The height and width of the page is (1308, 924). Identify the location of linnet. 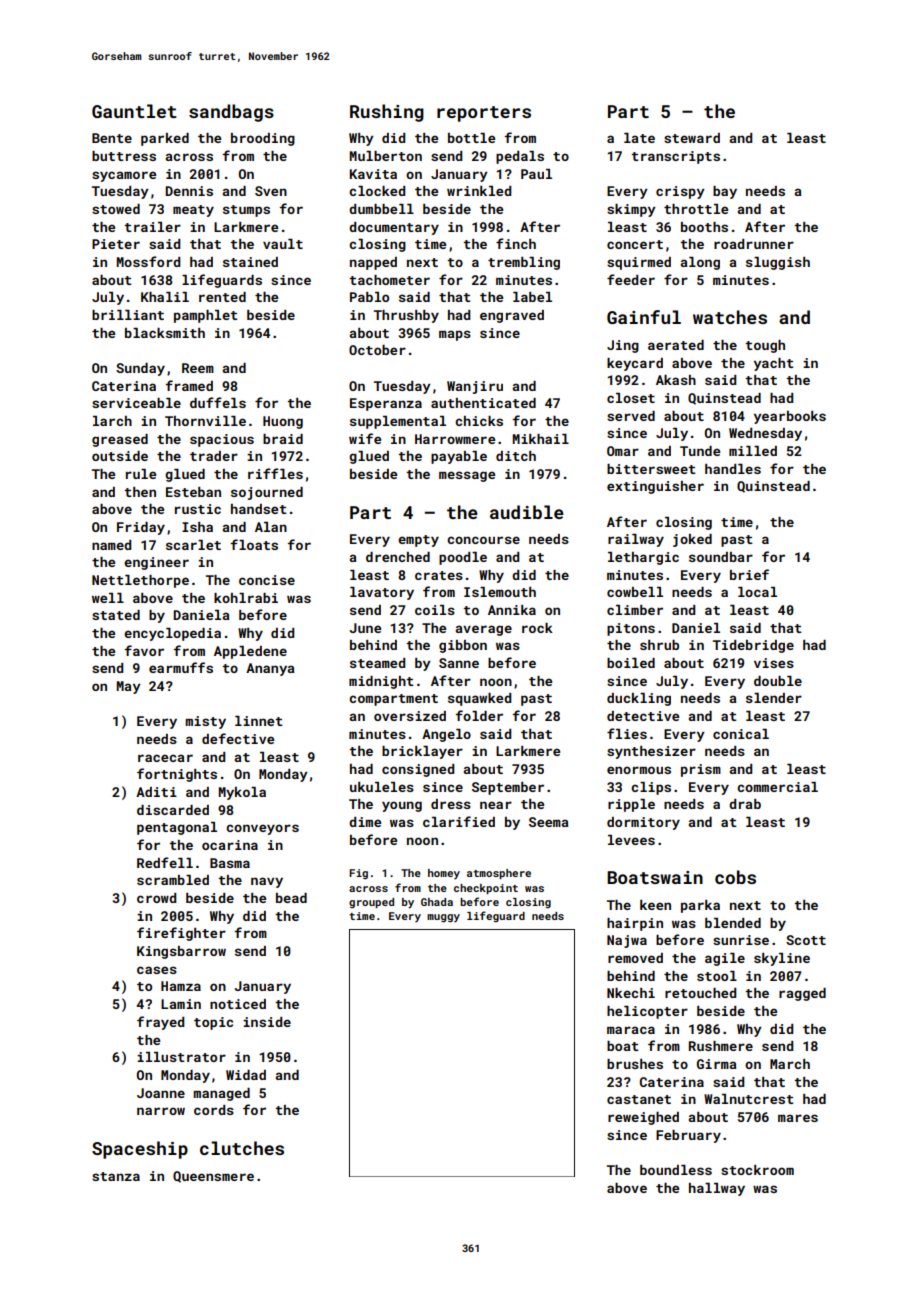
(259, 721).
